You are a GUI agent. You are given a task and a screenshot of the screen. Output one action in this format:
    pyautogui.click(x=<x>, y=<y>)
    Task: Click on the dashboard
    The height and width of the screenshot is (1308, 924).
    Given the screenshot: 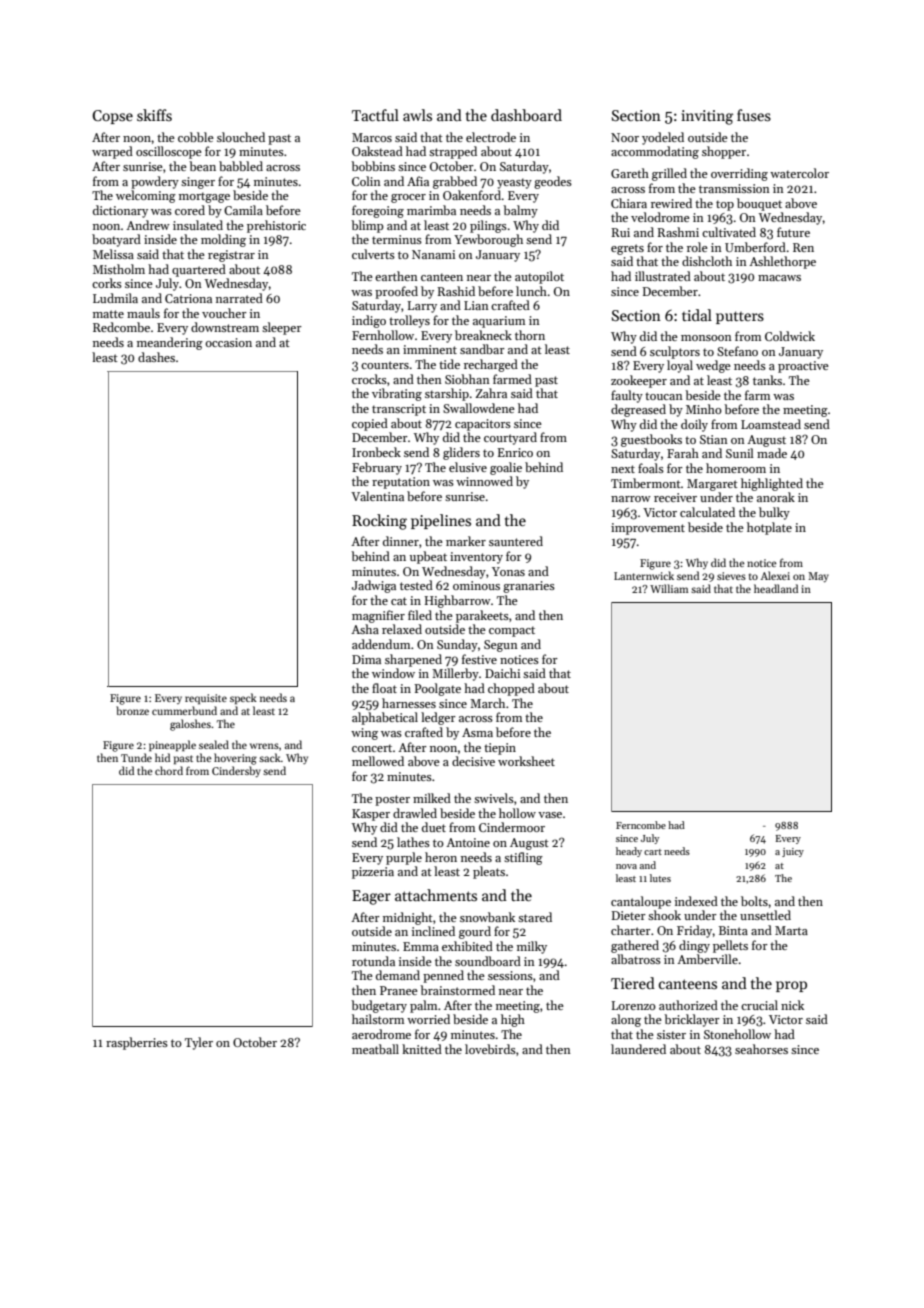 What is the action you would take?
    pyautogui.click(x=526, y=115)
